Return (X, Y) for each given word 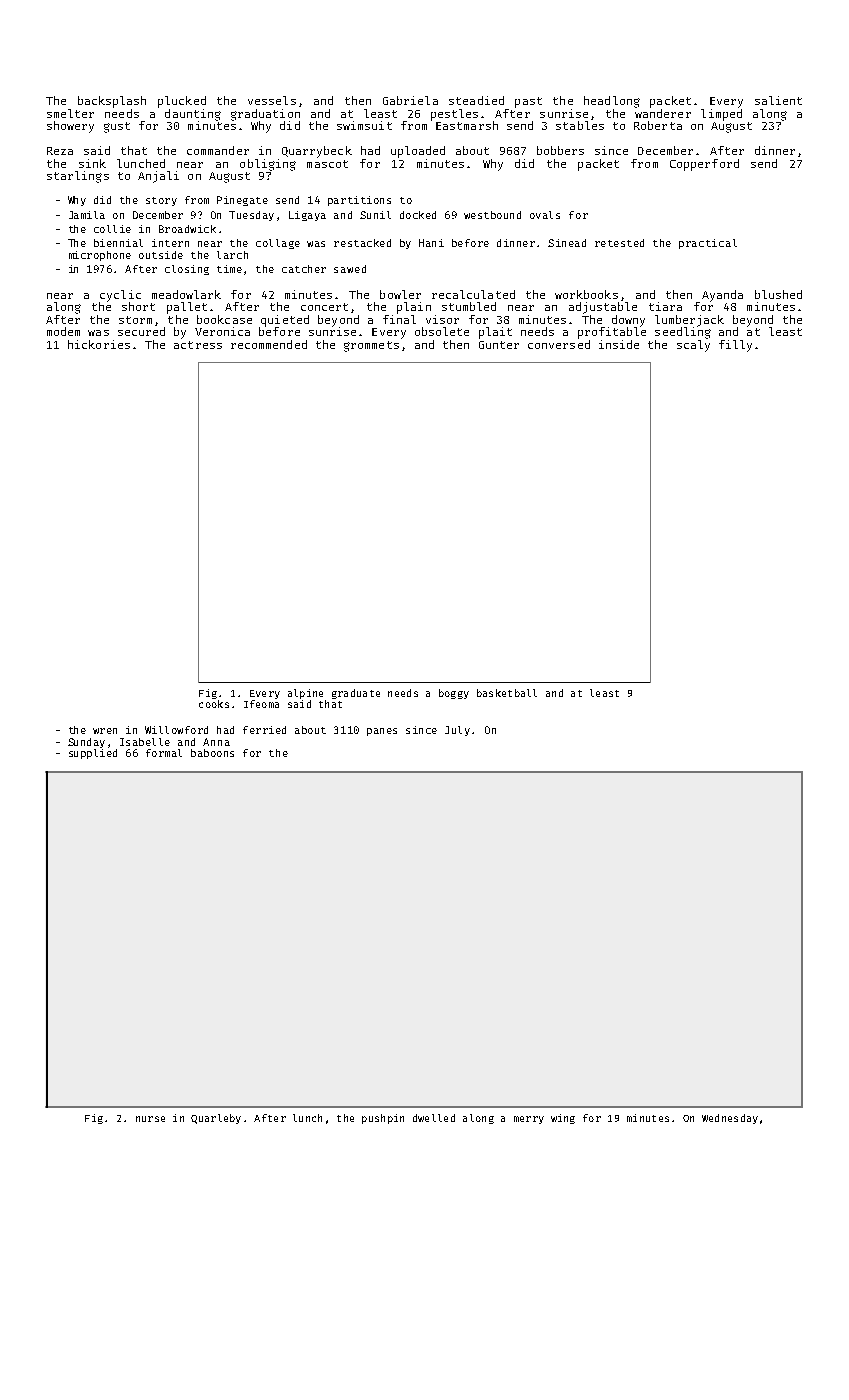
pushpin (383, 1119)
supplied (93, 754)
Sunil (375, 215)
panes (382, 732)
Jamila (87, 215)
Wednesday (730, 1119)
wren (105, 731)
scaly (693, 346)
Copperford (704, 165)
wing (563, 1119)
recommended (269, 344)
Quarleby (216, 1119)
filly (735, 346)
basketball (507, 693)
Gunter (499, 345)
